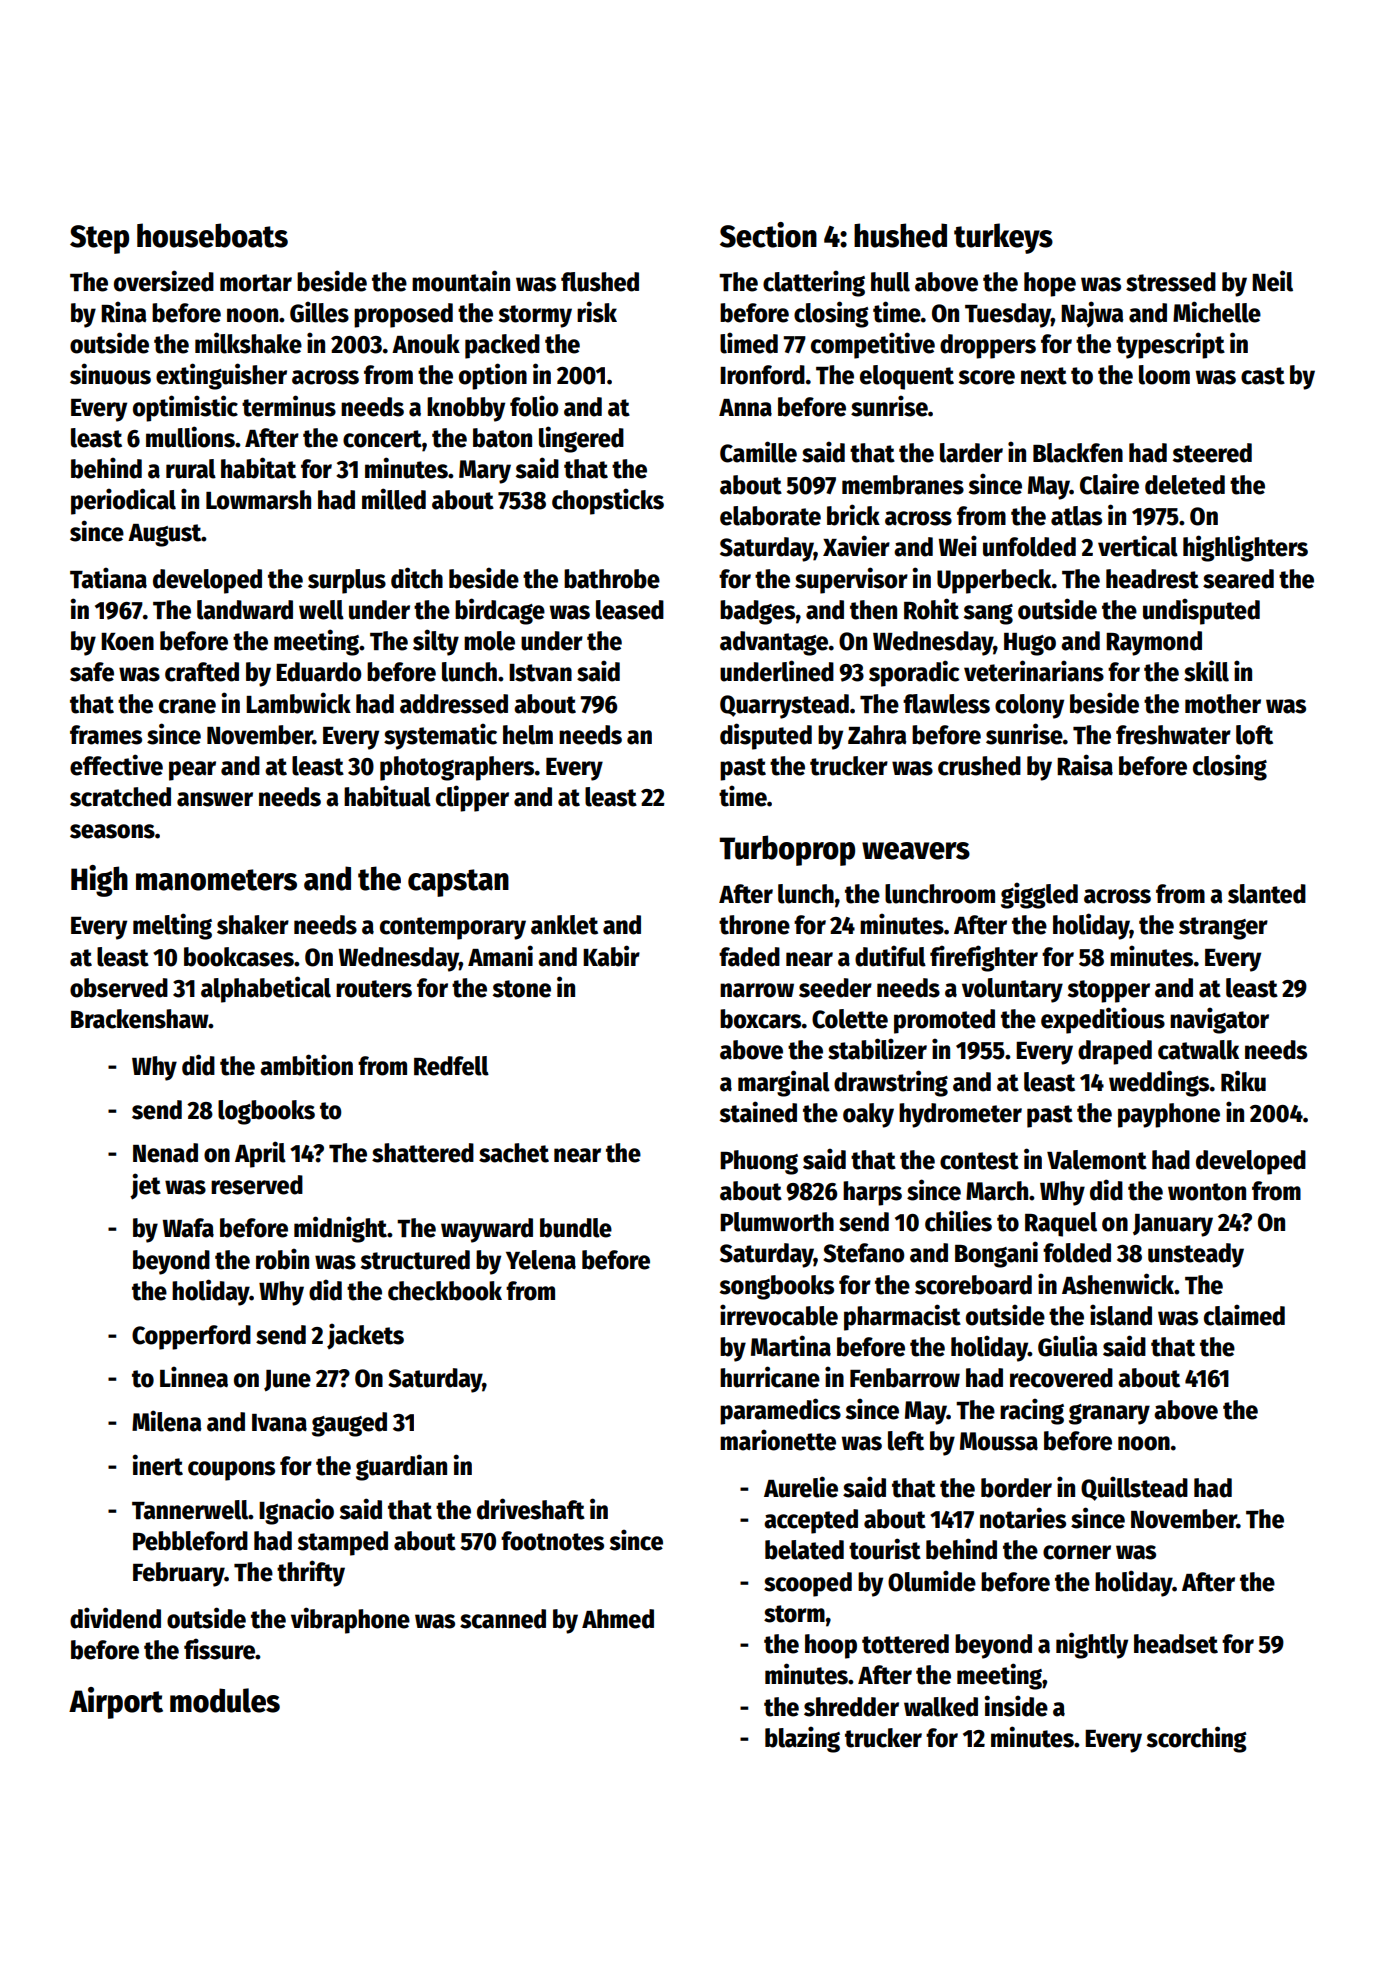  Describe the element at coordinates (1085, 765) in the screenshot. I see `Raisa` at that location.
